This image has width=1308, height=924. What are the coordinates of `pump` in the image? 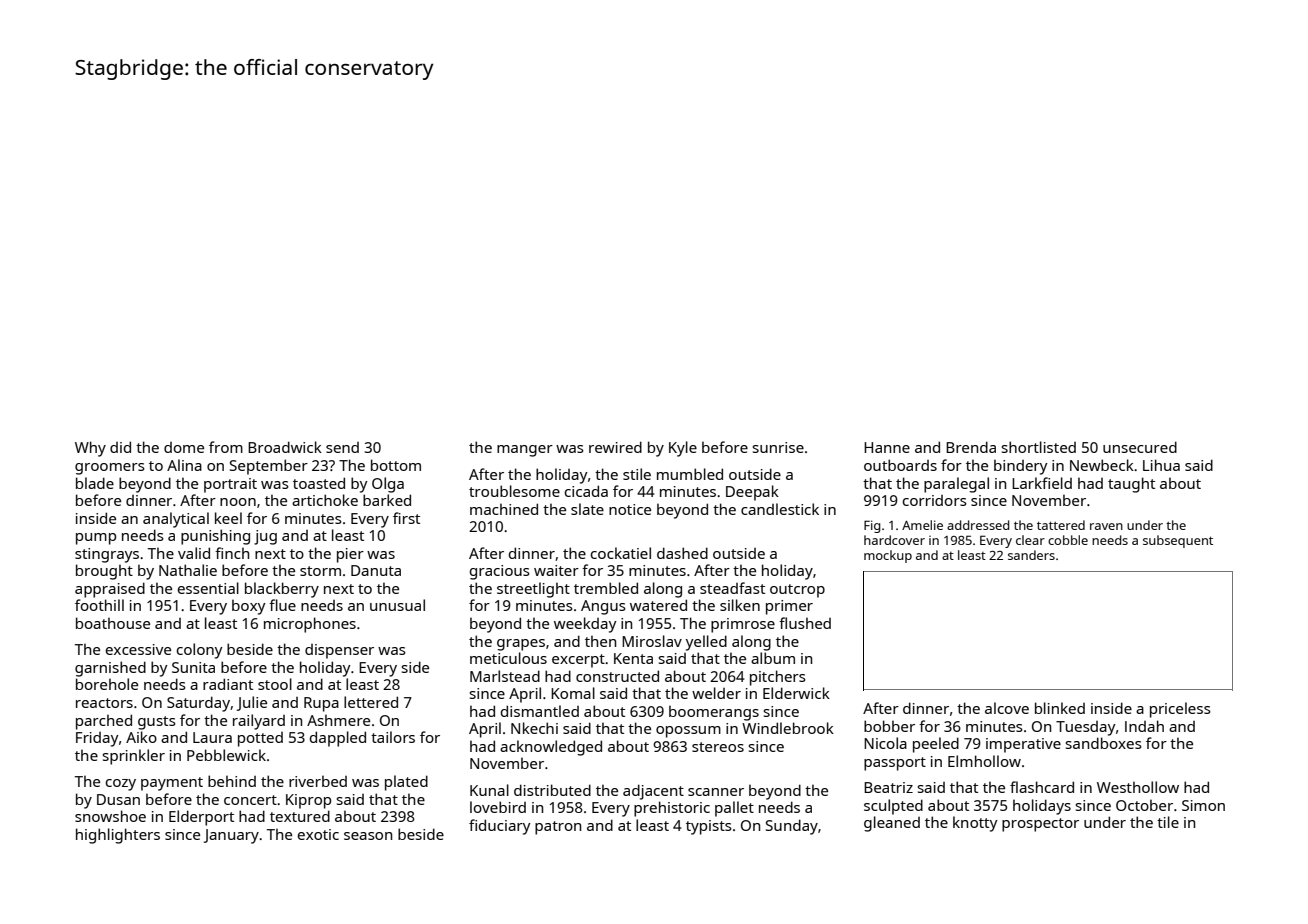 It's located at (96, 539).
